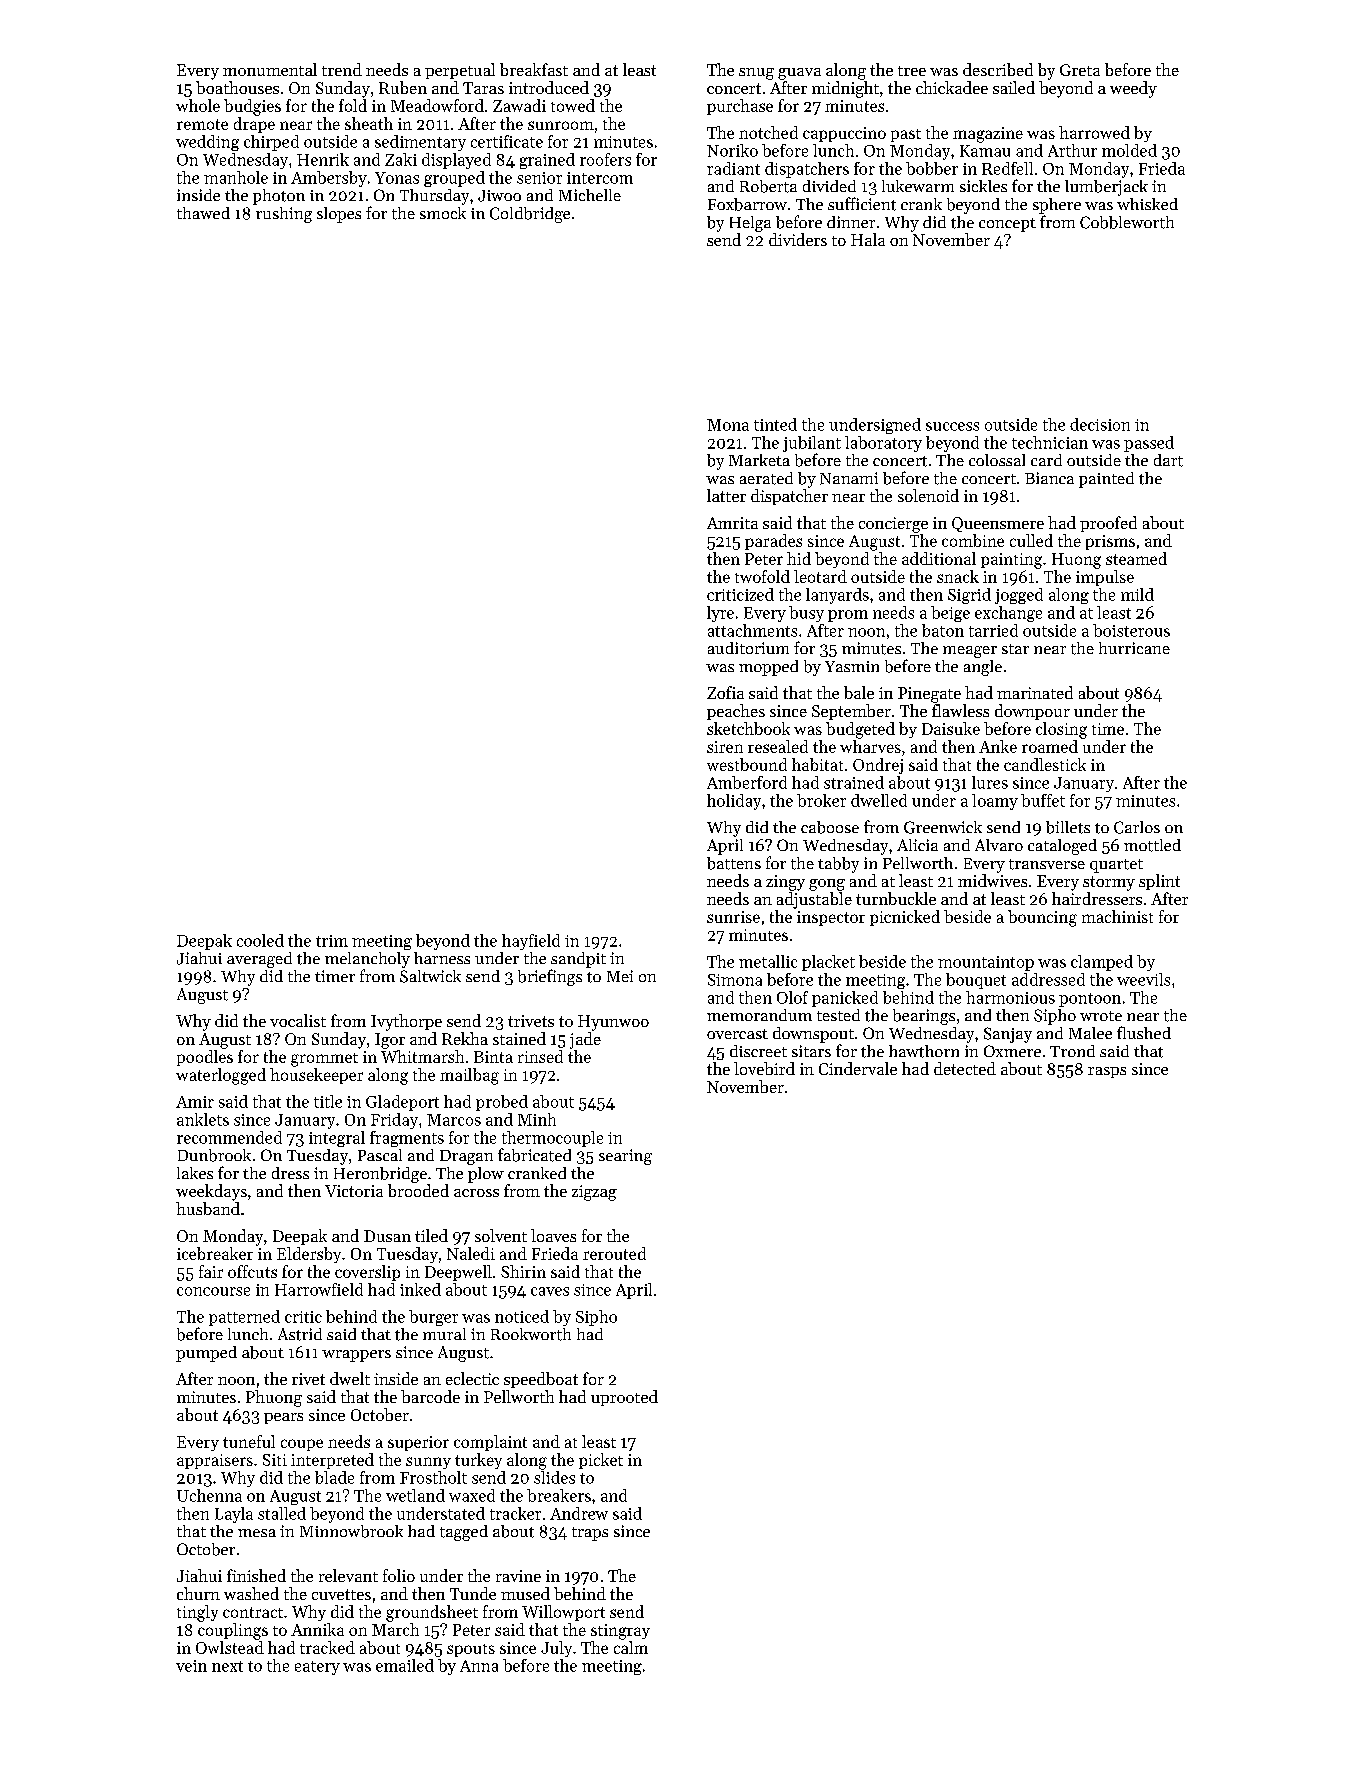 This screenshot has height=1767, width=1365. I want to click on stingray, so click(620, 1632).
